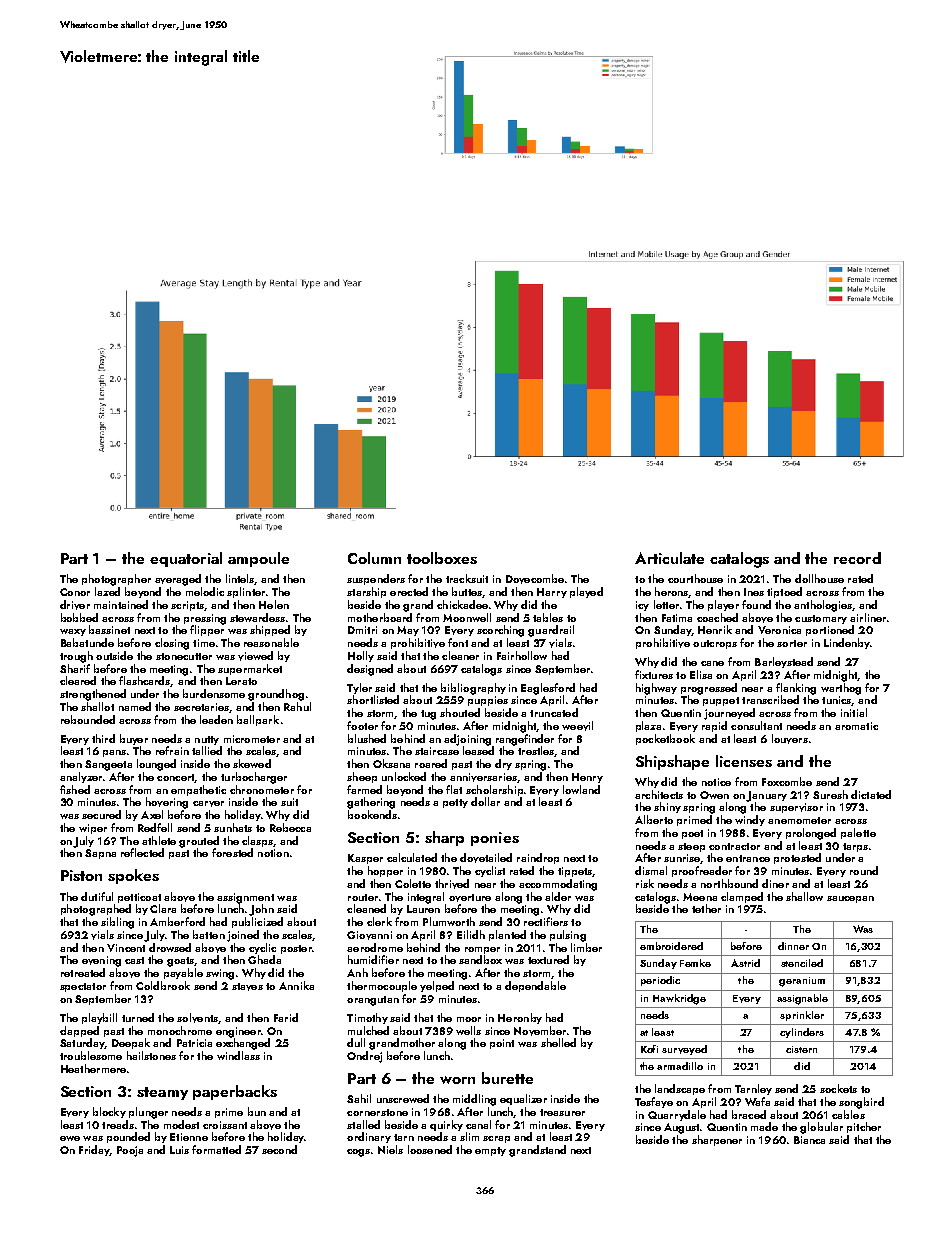  What do you see at coordinates (156, 765) in the document?
I see `lounged` at bounding box center [156, 765].
